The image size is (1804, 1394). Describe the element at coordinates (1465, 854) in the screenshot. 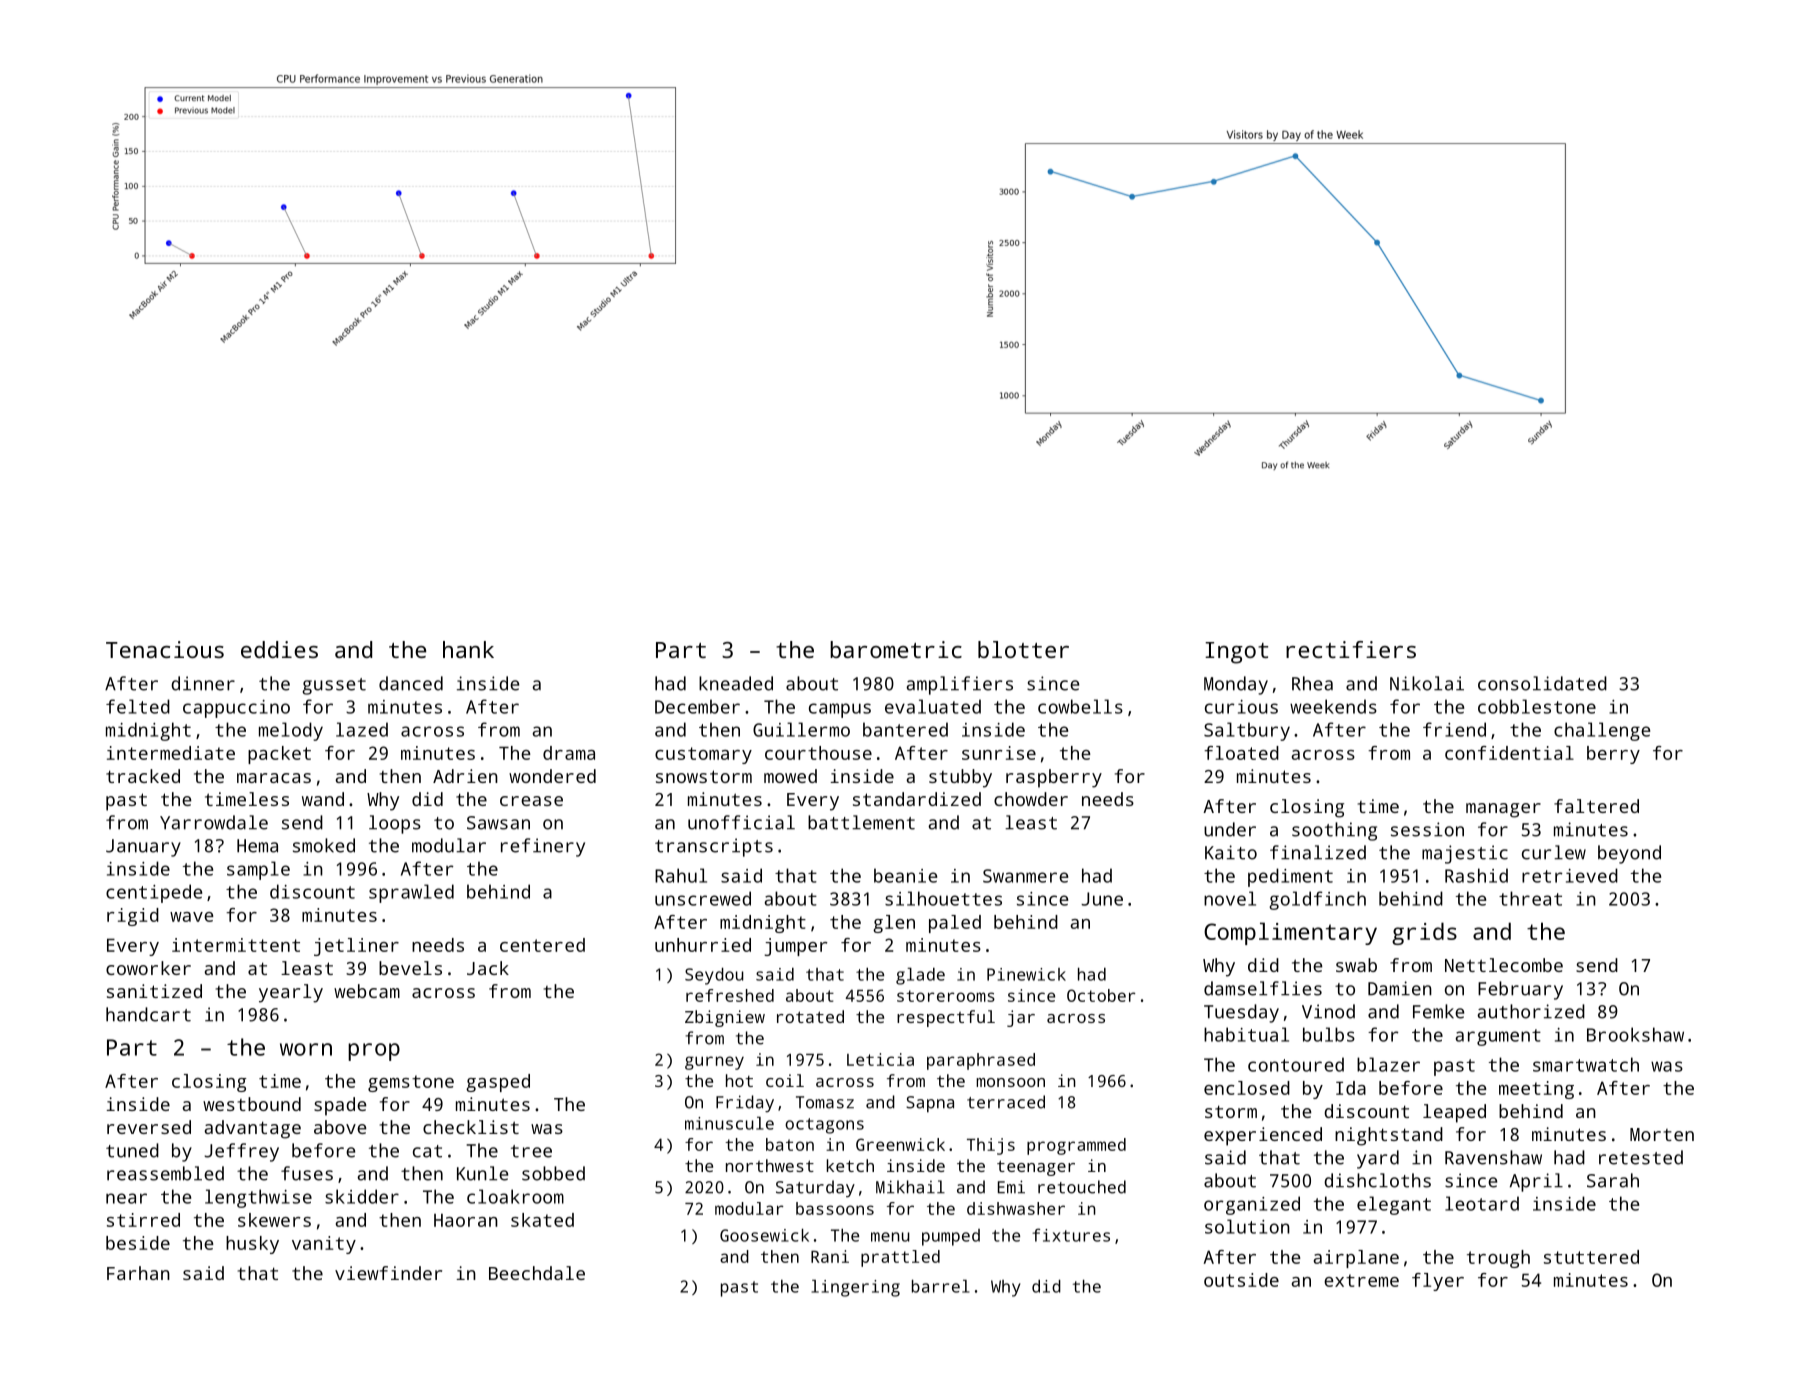

I see `majestic` at that location.
